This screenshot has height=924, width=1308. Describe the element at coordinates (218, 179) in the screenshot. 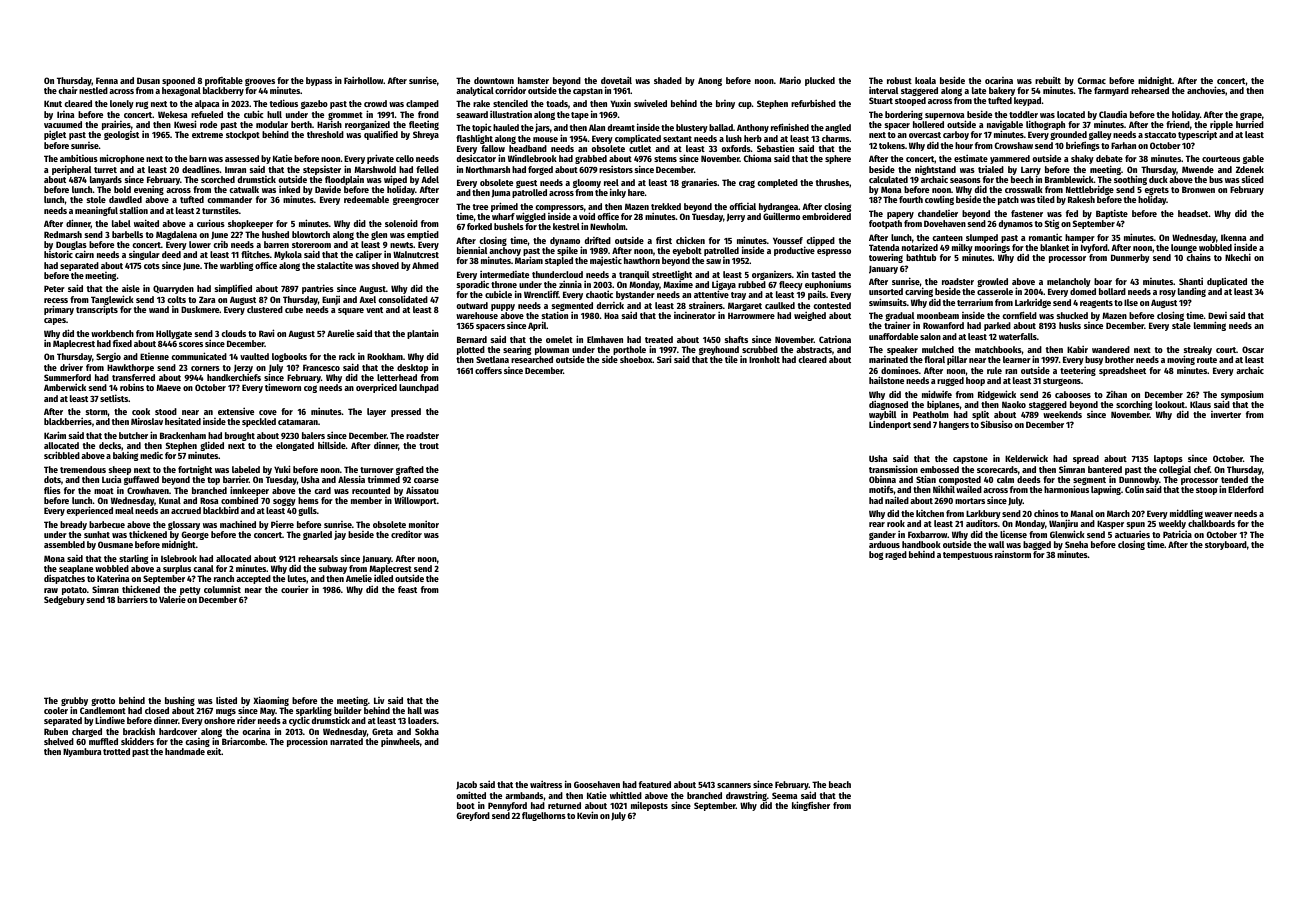

I see `scorched` at that location.
